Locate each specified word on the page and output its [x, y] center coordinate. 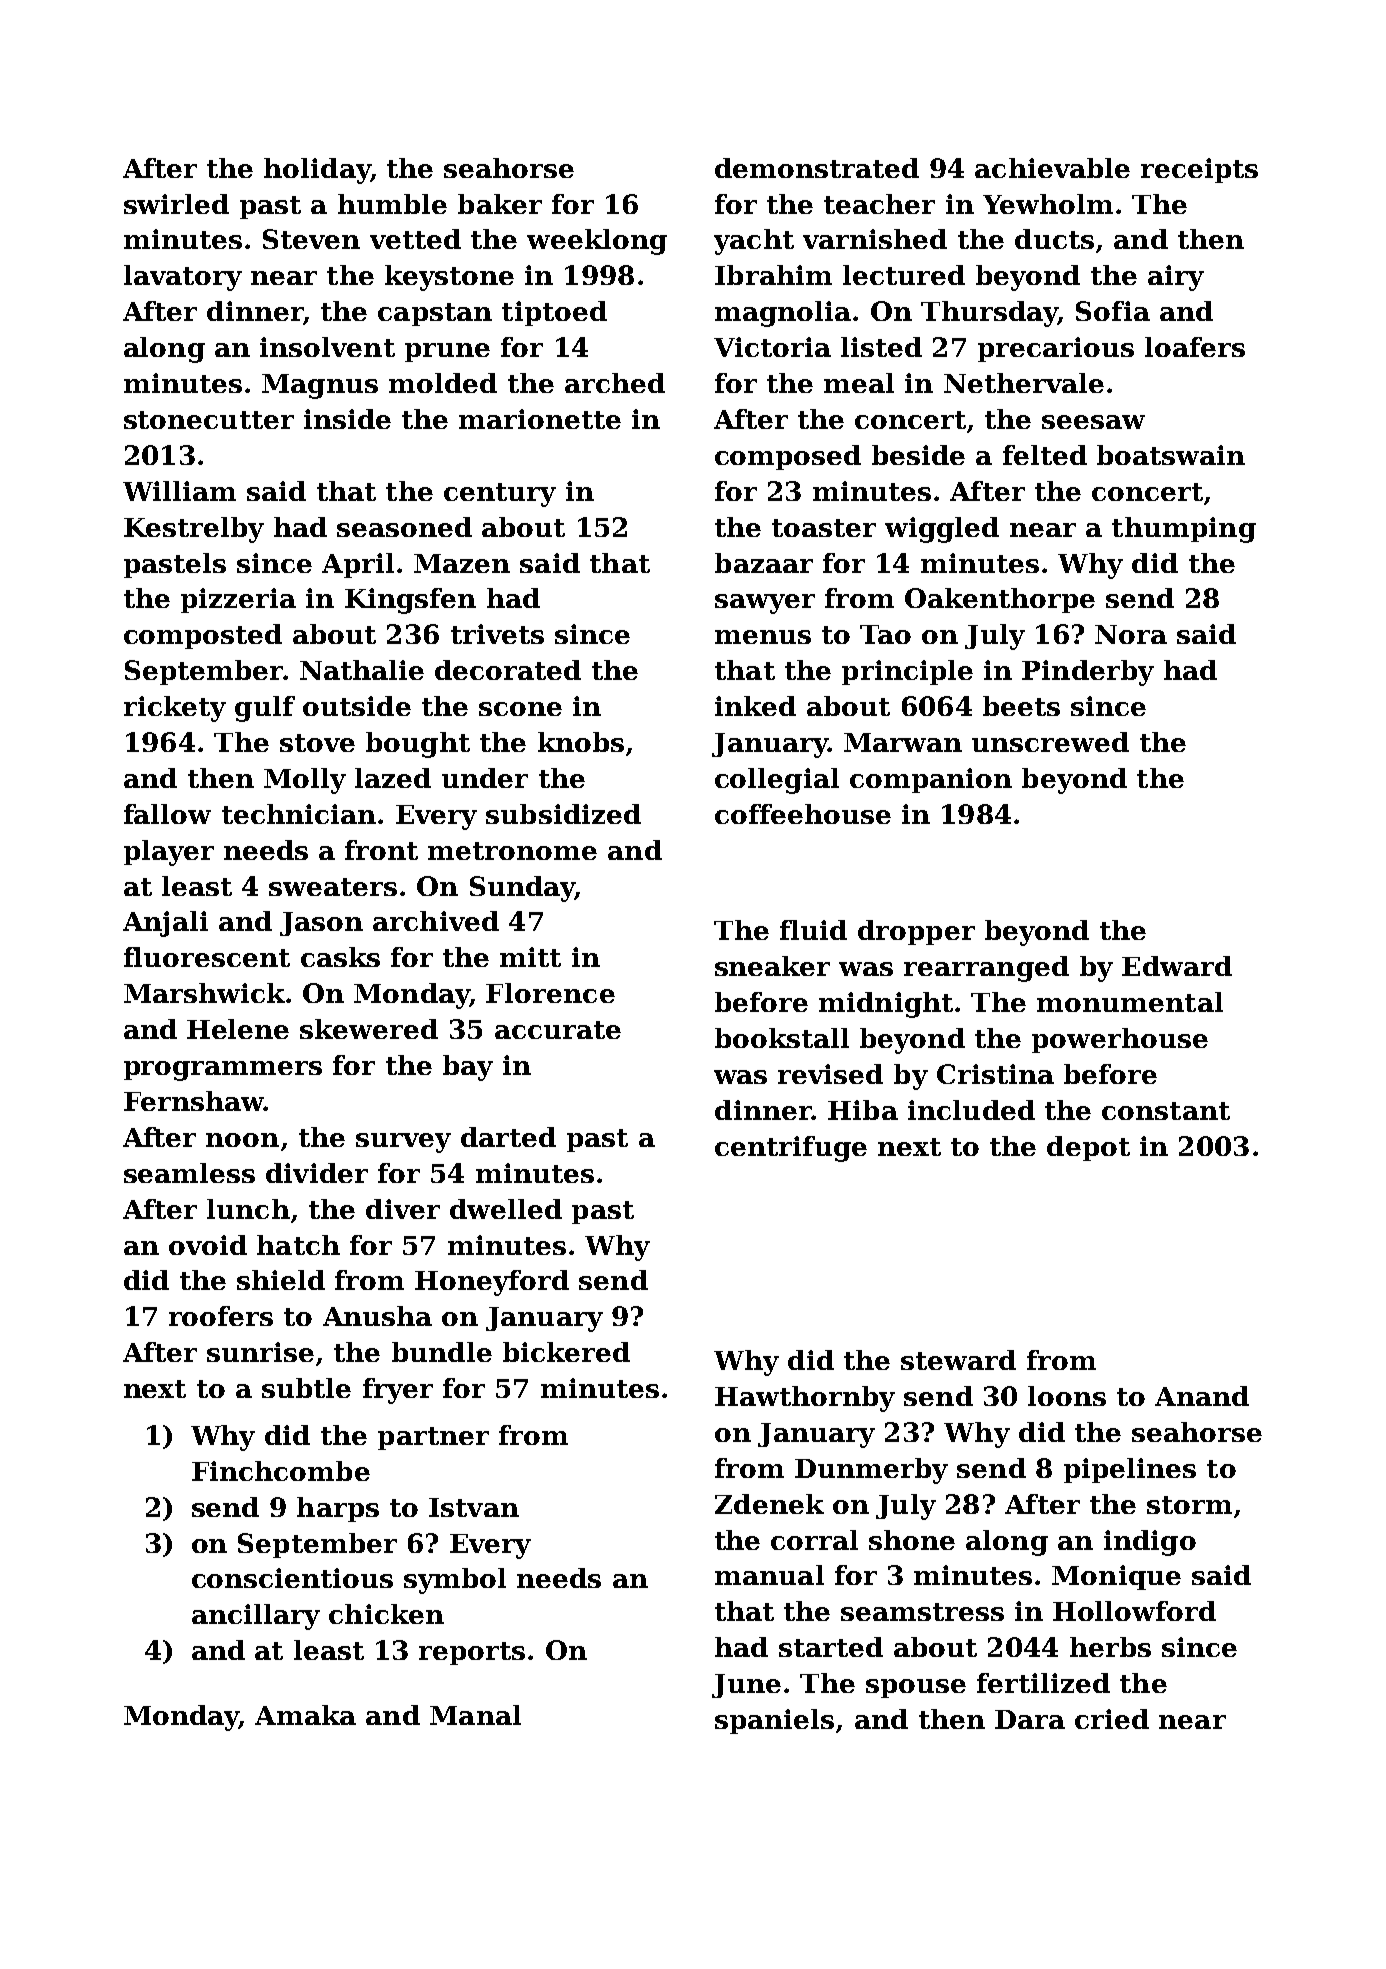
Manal [475, 1715]
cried [1112, 1719]
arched [615, 383]
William [179, 491]
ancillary [256, 1617]
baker [500, 204]
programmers [223, 1071]
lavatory [183, 278]
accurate [558, 1030]
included [971, 1110]
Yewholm [1048, 204]
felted [1045, 455]
